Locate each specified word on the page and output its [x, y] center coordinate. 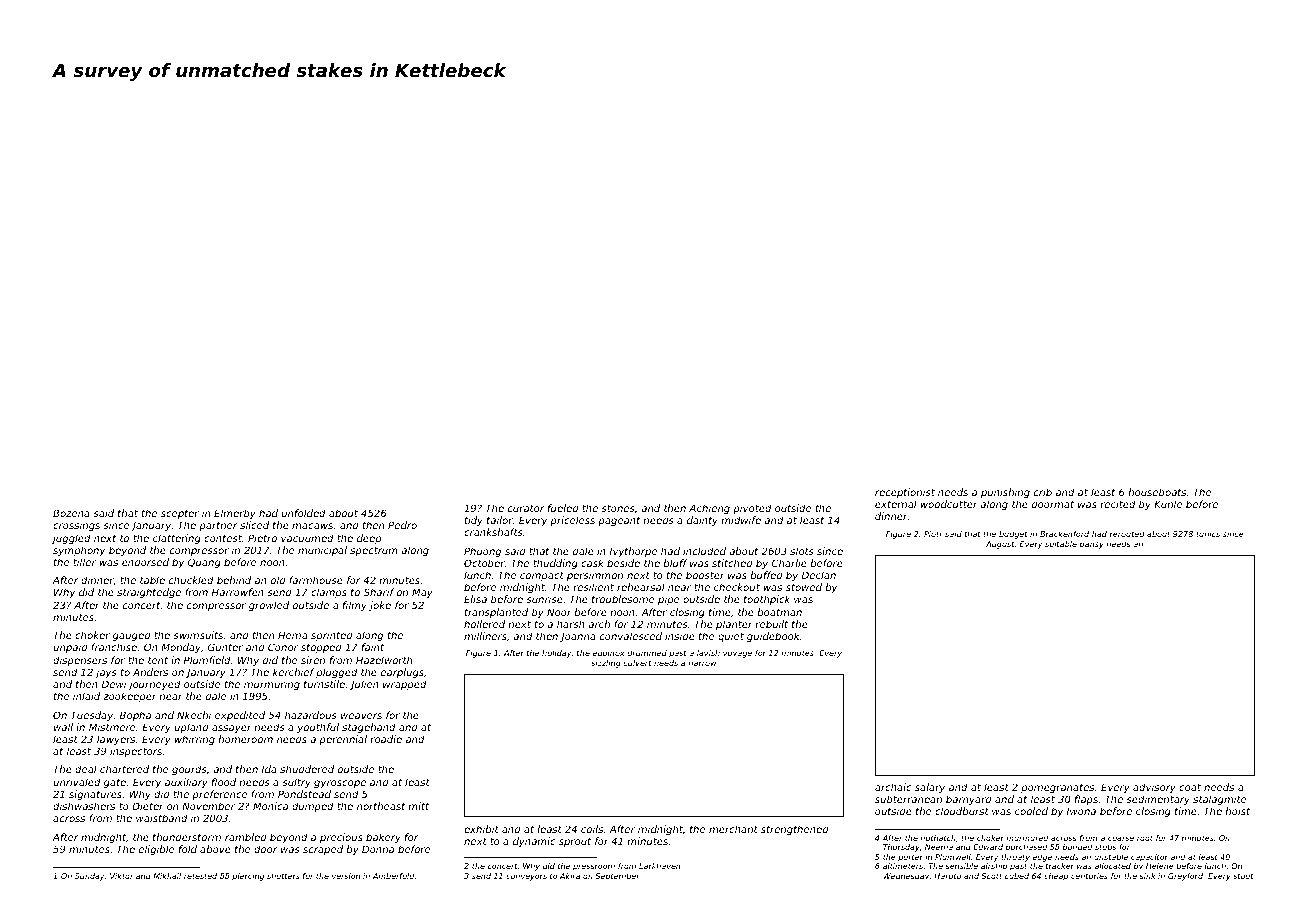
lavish [708, 653]
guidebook [773, 637]
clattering [177, 539]
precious [341, 838]
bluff [675, 563]
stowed [804, 587]
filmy [355, 606]
